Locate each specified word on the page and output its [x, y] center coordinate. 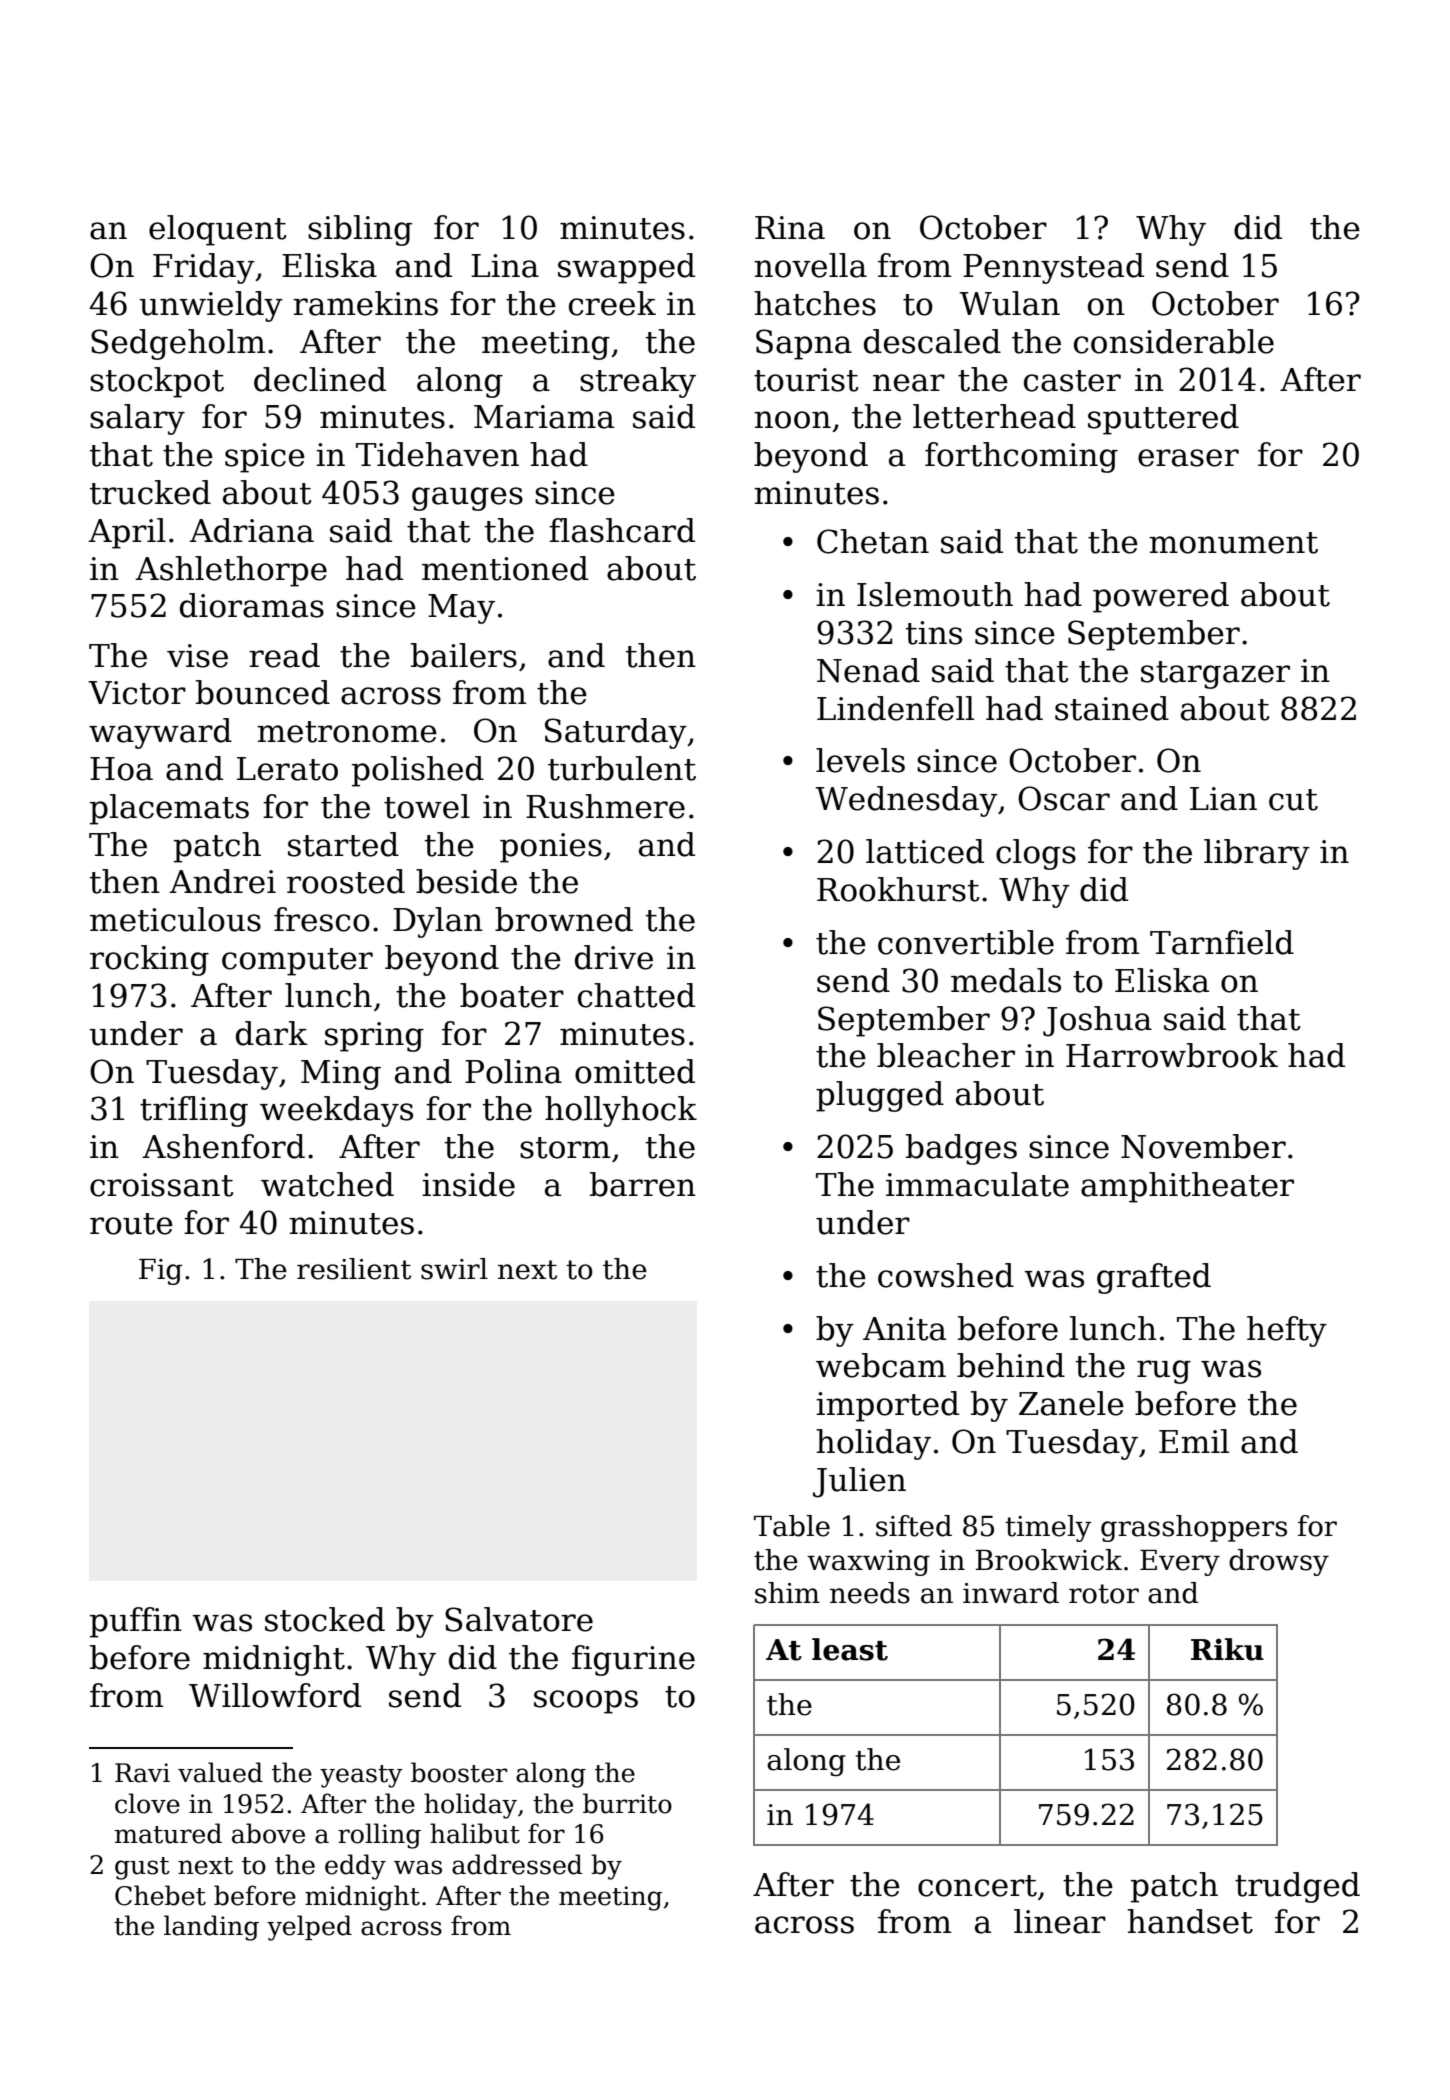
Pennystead [1053, 268]
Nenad [868, 670]
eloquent [218, 230]
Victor [137, 693]
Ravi [142, 1773]
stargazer [1215, 675]
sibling [360, 230]
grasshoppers [1194, 1528]
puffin [136, 1622]
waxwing [868, 1563]
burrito [627, 1803]
